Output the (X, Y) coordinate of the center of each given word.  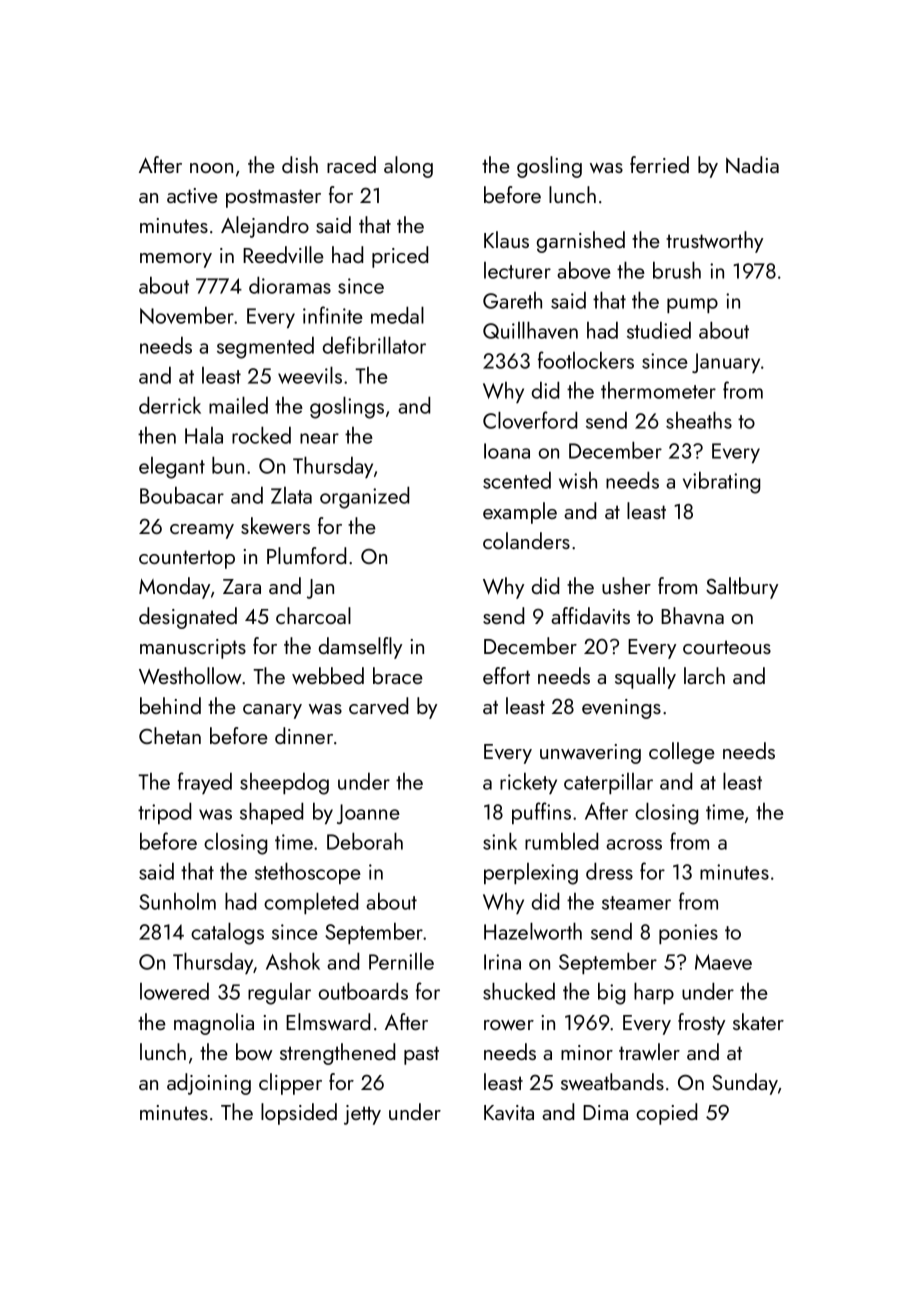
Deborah (365, 841)
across (634, 844)
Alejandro (265, 227)
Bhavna (692, 615)
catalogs (227, 933)
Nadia (752, 164)
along (408, 167)
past (421, 1055)
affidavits (590, 615)
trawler (649, 1051)
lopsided (299, 1114)
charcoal (313, 615)
